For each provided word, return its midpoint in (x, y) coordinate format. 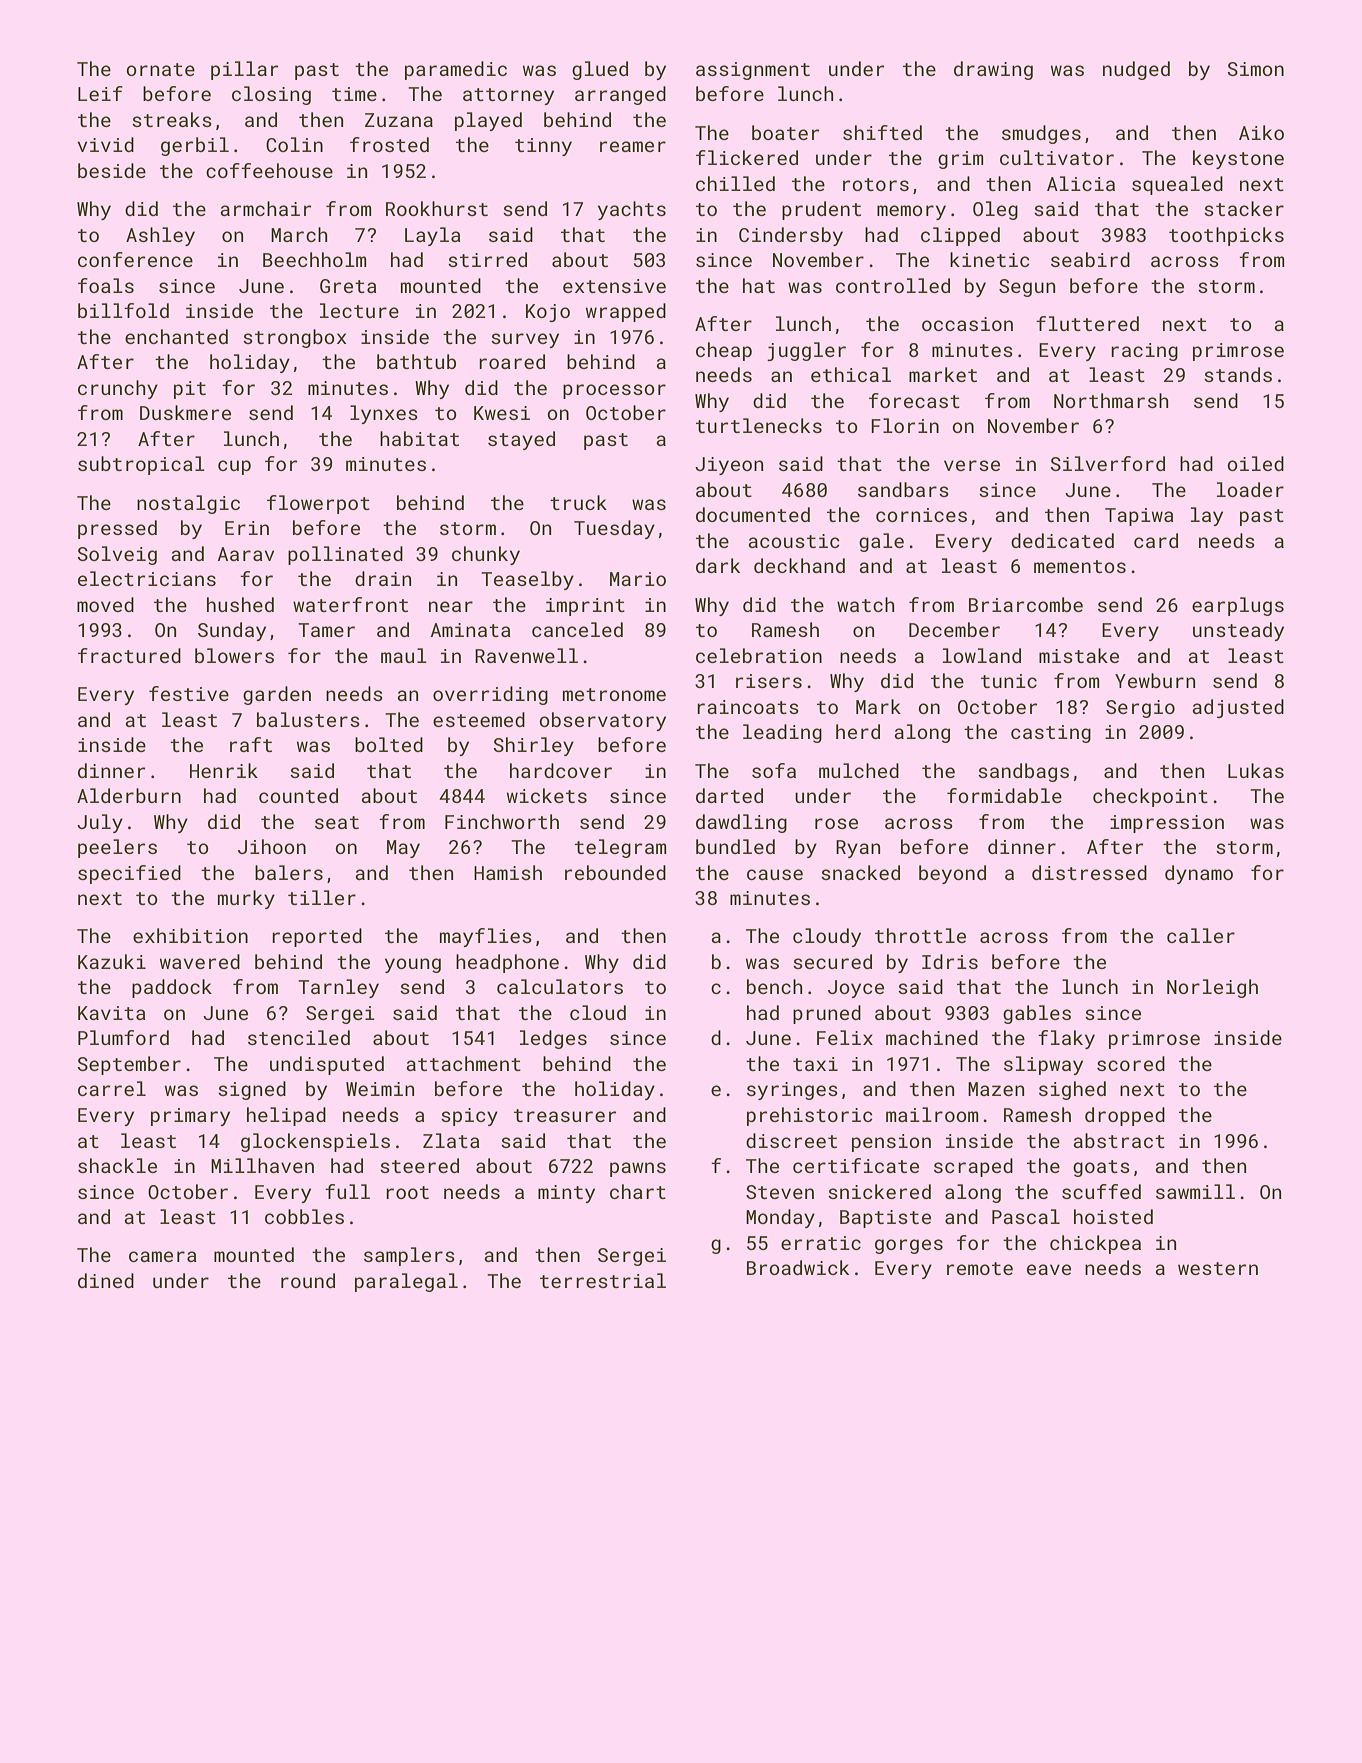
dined (106, 1280)
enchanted (176, 336)
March (299, 234)
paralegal (406, 1282)
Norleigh (1212, 988)
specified (129, 874)
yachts (632, 210)
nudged (1136, 70)
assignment (753, 71)
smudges (1041, 134)
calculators (560, 986)
